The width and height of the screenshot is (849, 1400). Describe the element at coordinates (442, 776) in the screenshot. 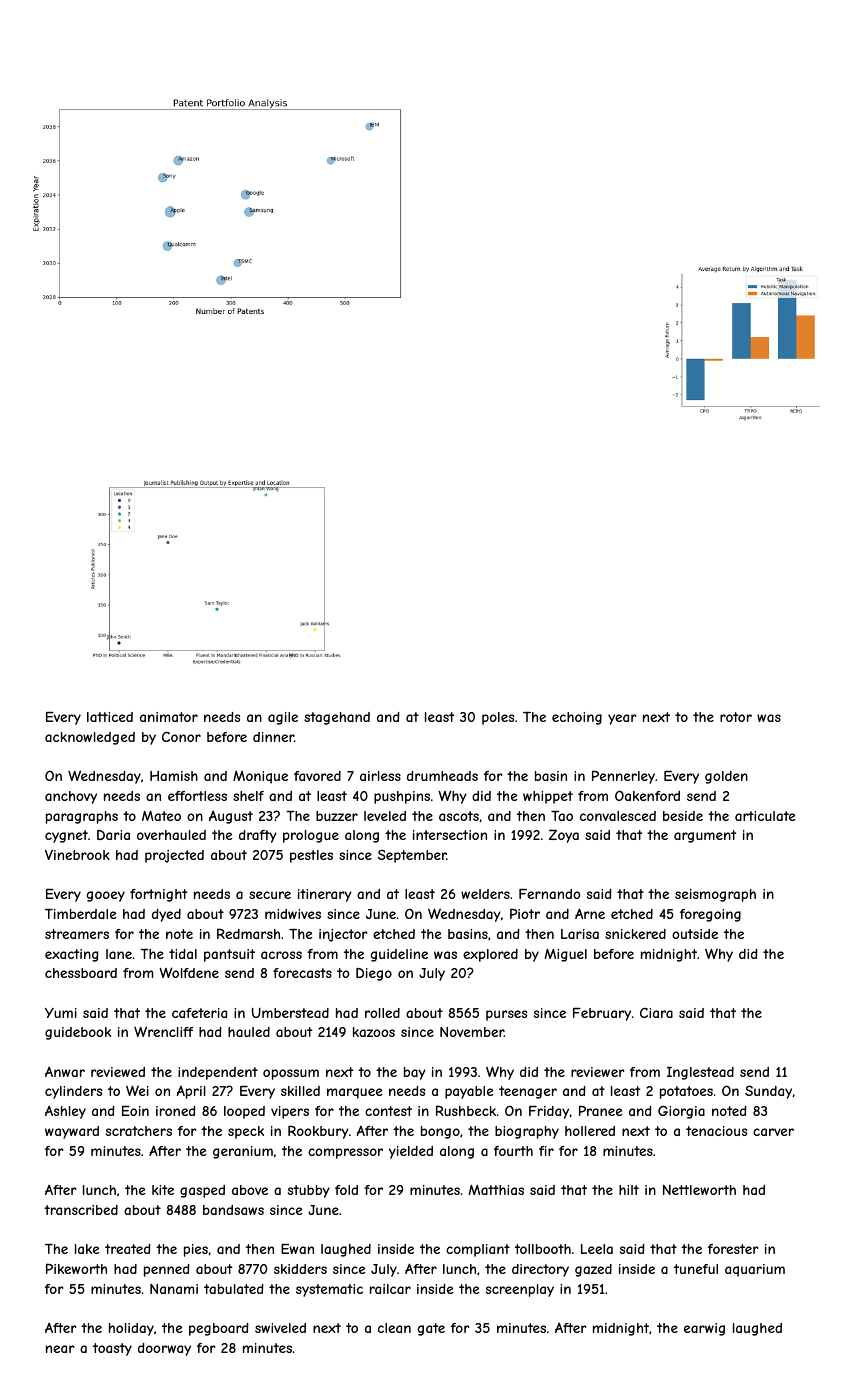

I see `drumheads` at that location.
